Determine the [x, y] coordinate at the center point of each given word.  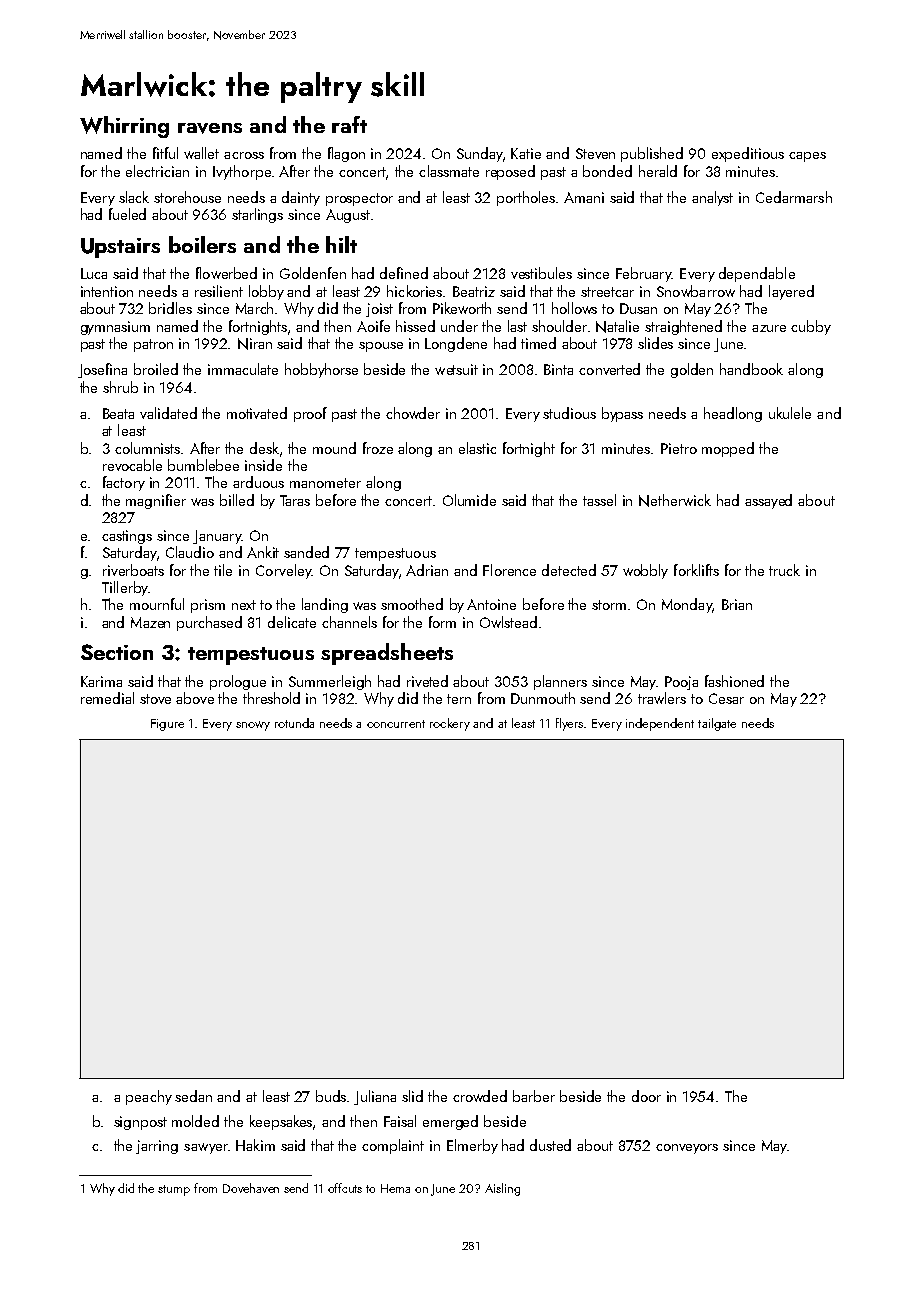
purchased [209, 623]
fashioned [734, 681]
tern [459, 699]
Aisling [502, 1189]
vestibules [541, 273]
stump [174, 1190]
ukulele [790, 413]
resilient [219, 291]
